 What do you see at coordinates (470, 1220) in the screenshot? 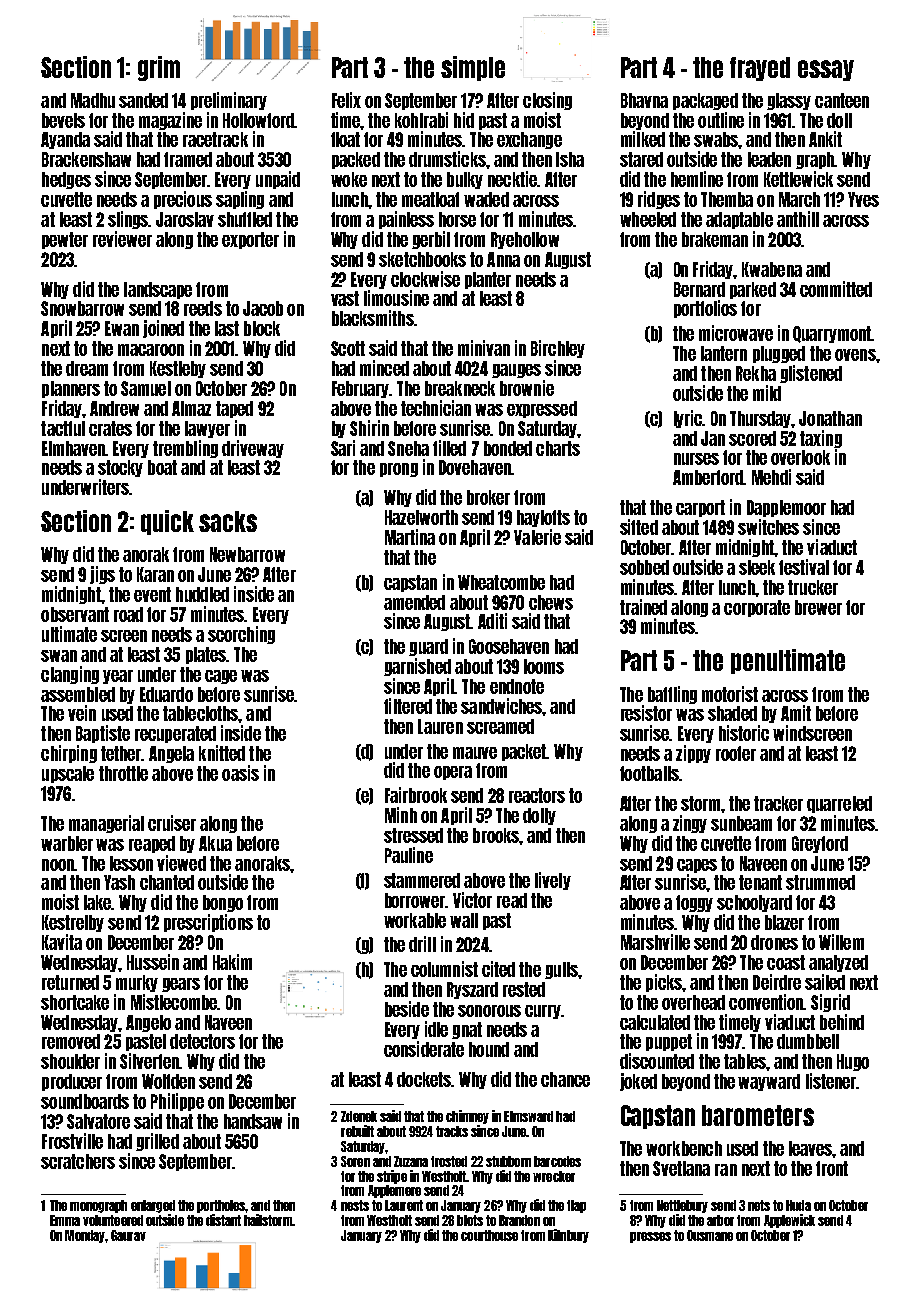
I see `blots` at bounding box center [470, 1220].
